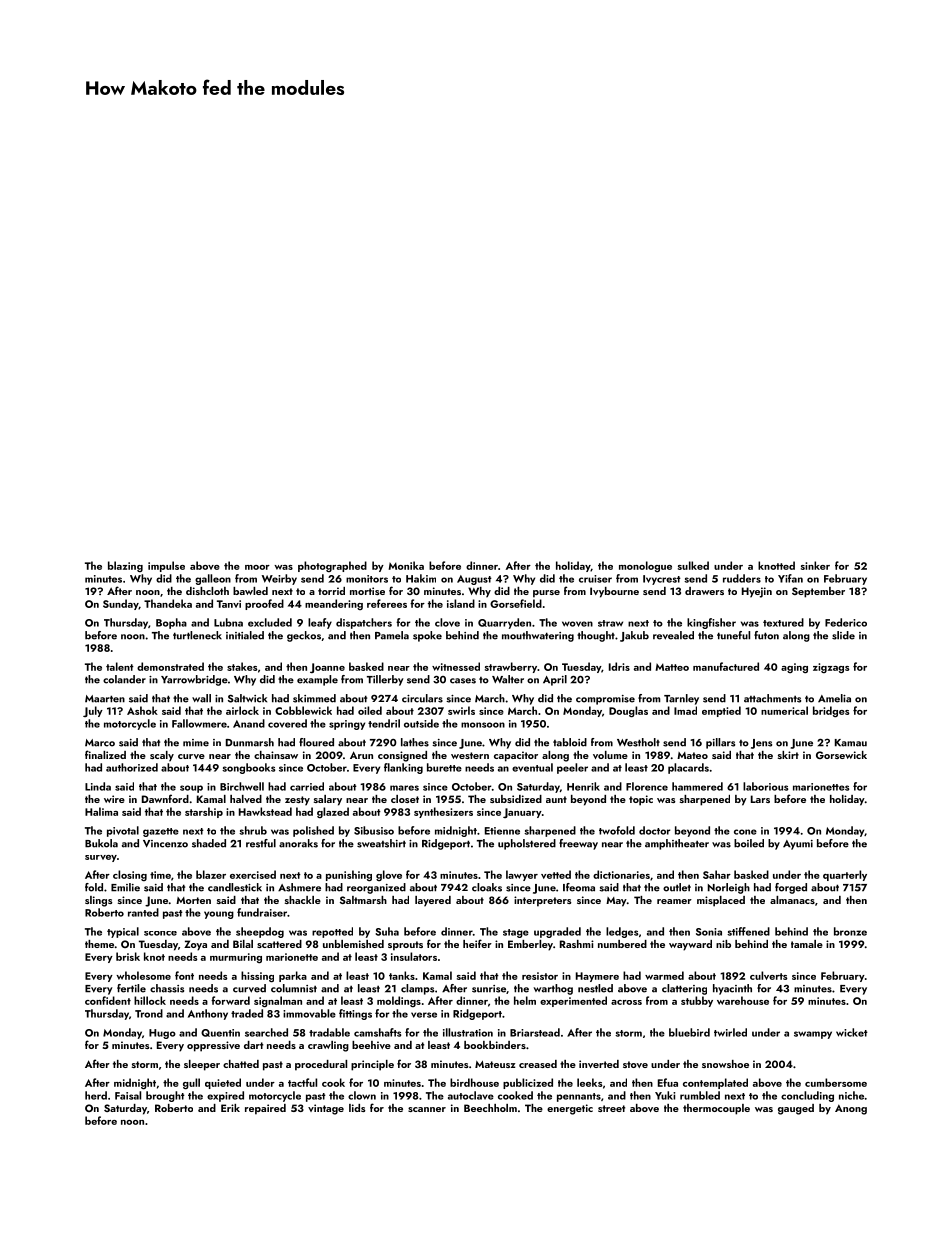  I want to click on wicket, so click(852, 1032).
